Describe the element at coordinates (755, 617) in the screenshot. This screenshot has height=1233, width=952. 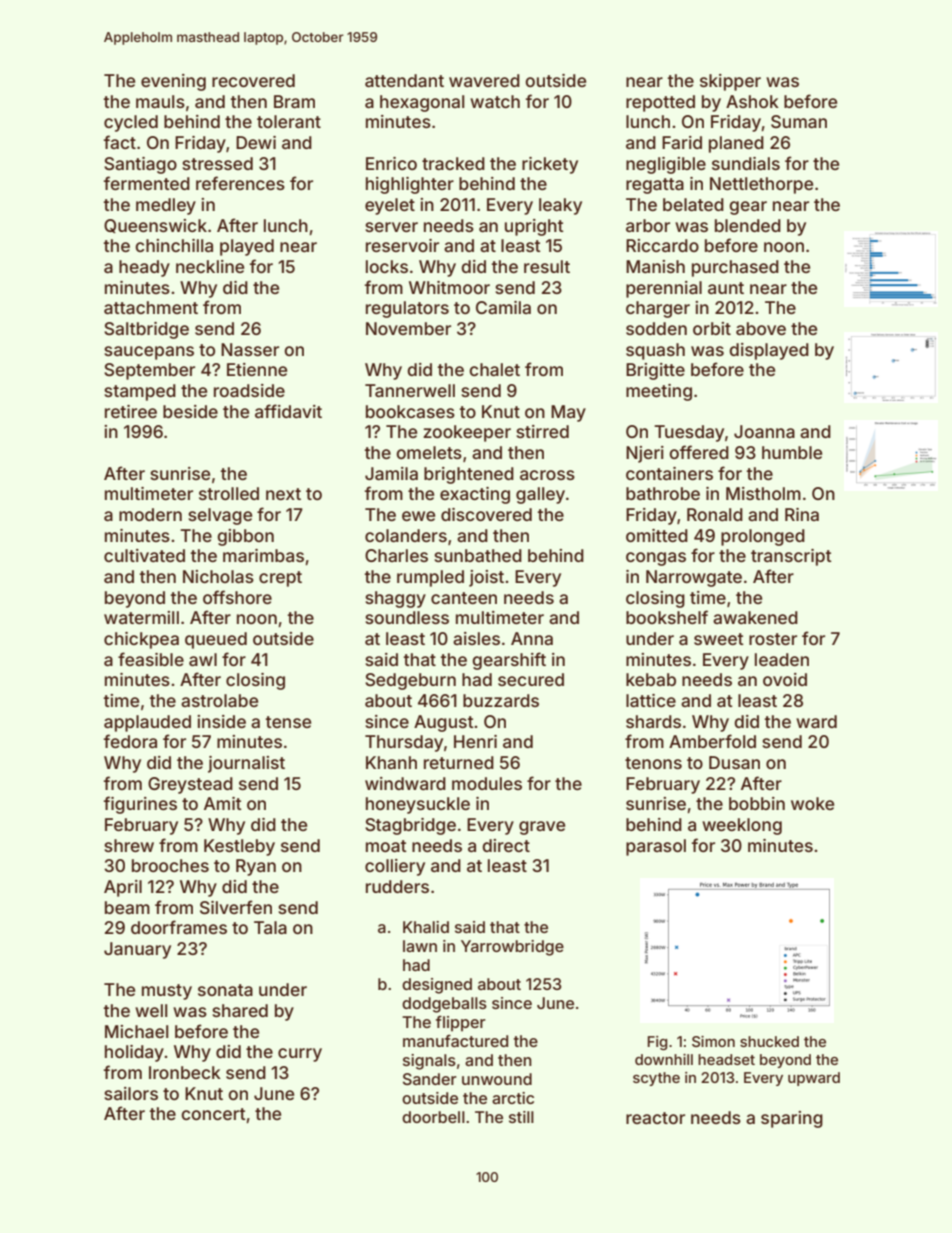
I see `awakened` at that location.
